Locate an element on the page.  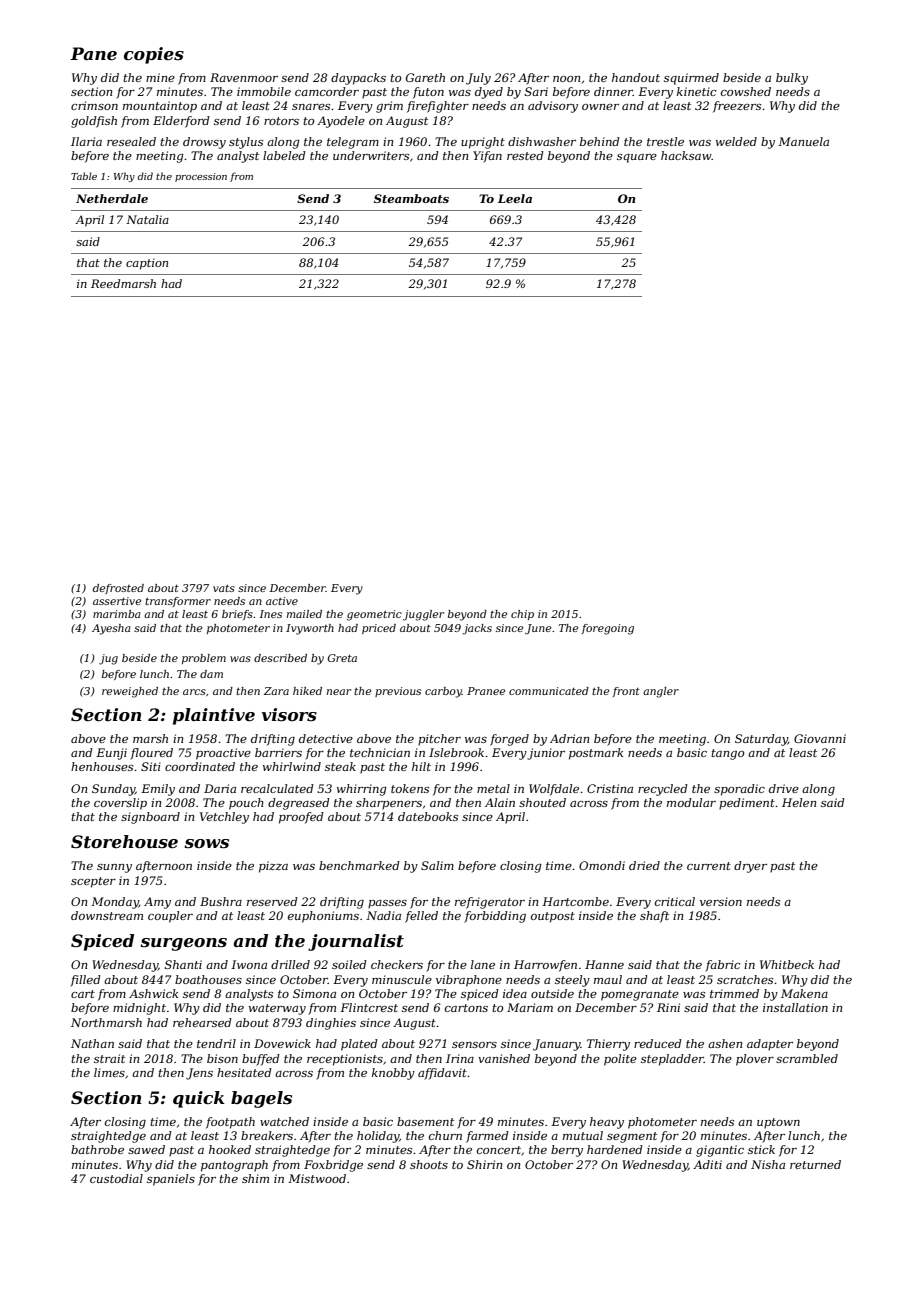
farmed is located at coordinates (487, 1137).
